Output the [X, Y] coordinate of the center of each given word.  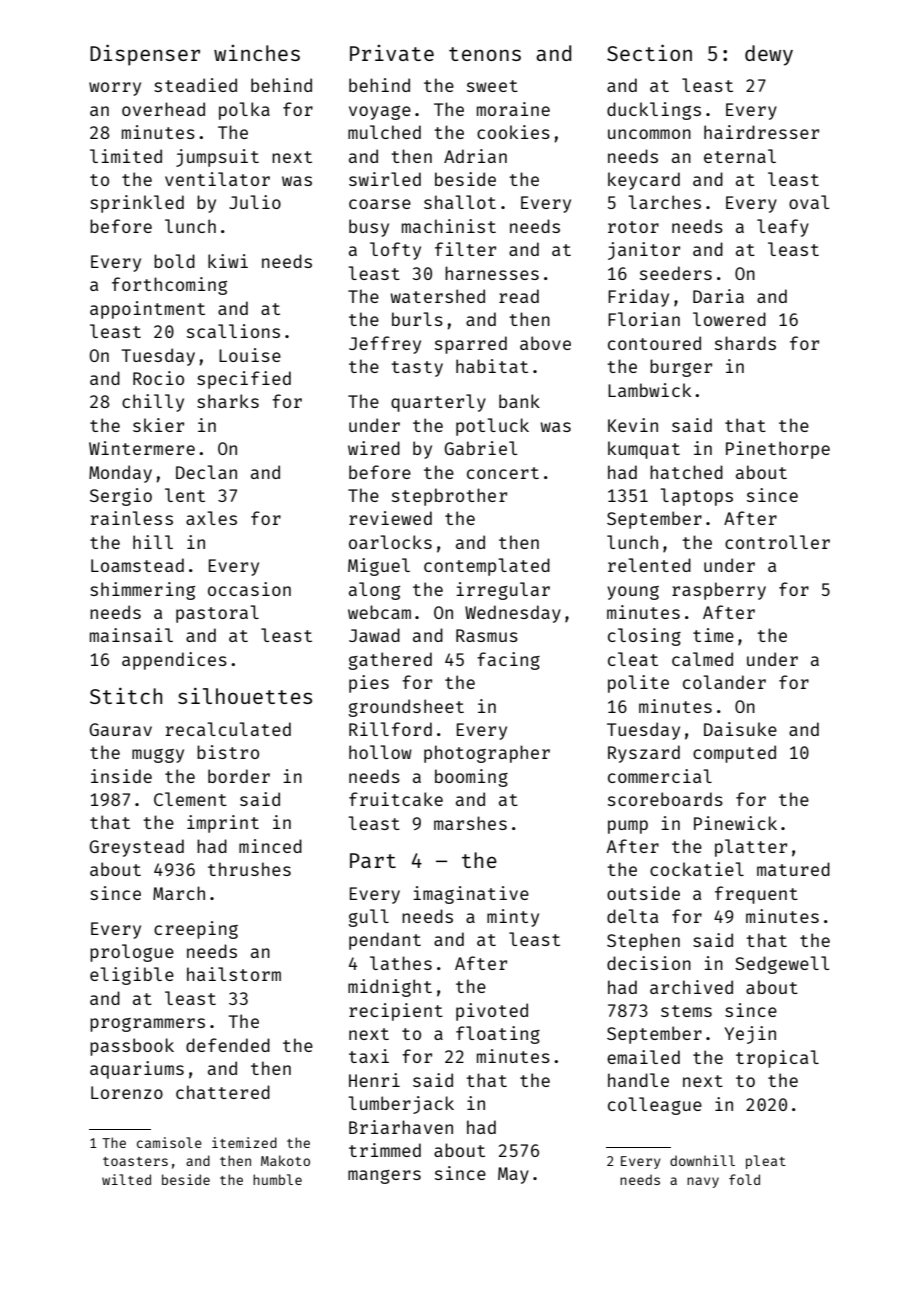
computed [734, 754]
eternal [740, 156]
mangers [384, 1177]
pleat [766, 1162]
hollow [380, 752]
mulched [384, 132]
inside [121, 776]
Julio [255, 202]
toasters [135, 1161]
